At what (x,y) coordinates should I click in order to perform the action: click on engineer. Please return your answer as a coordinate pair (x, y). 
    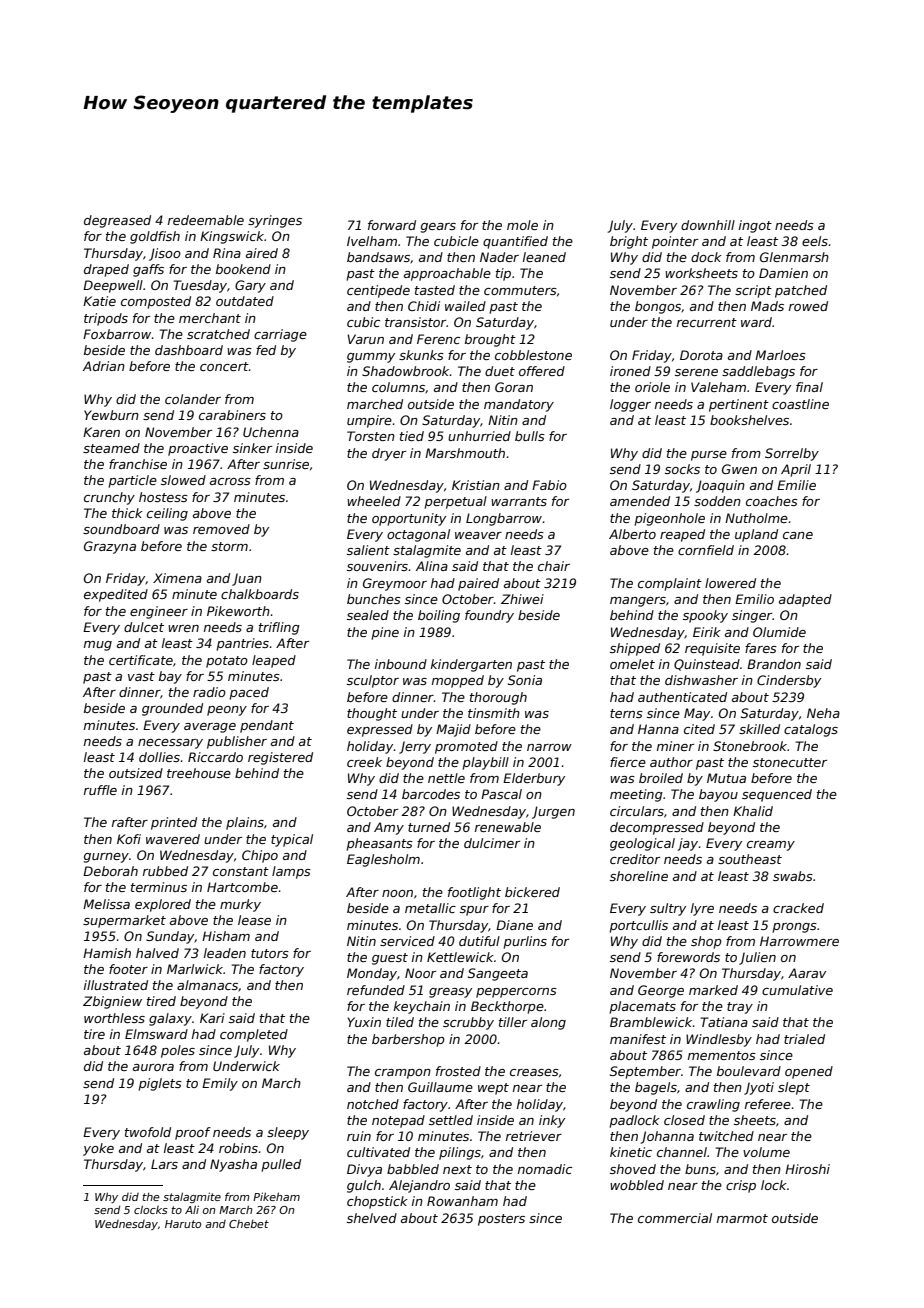
    Looking at the image, I should click on (159, 612).
